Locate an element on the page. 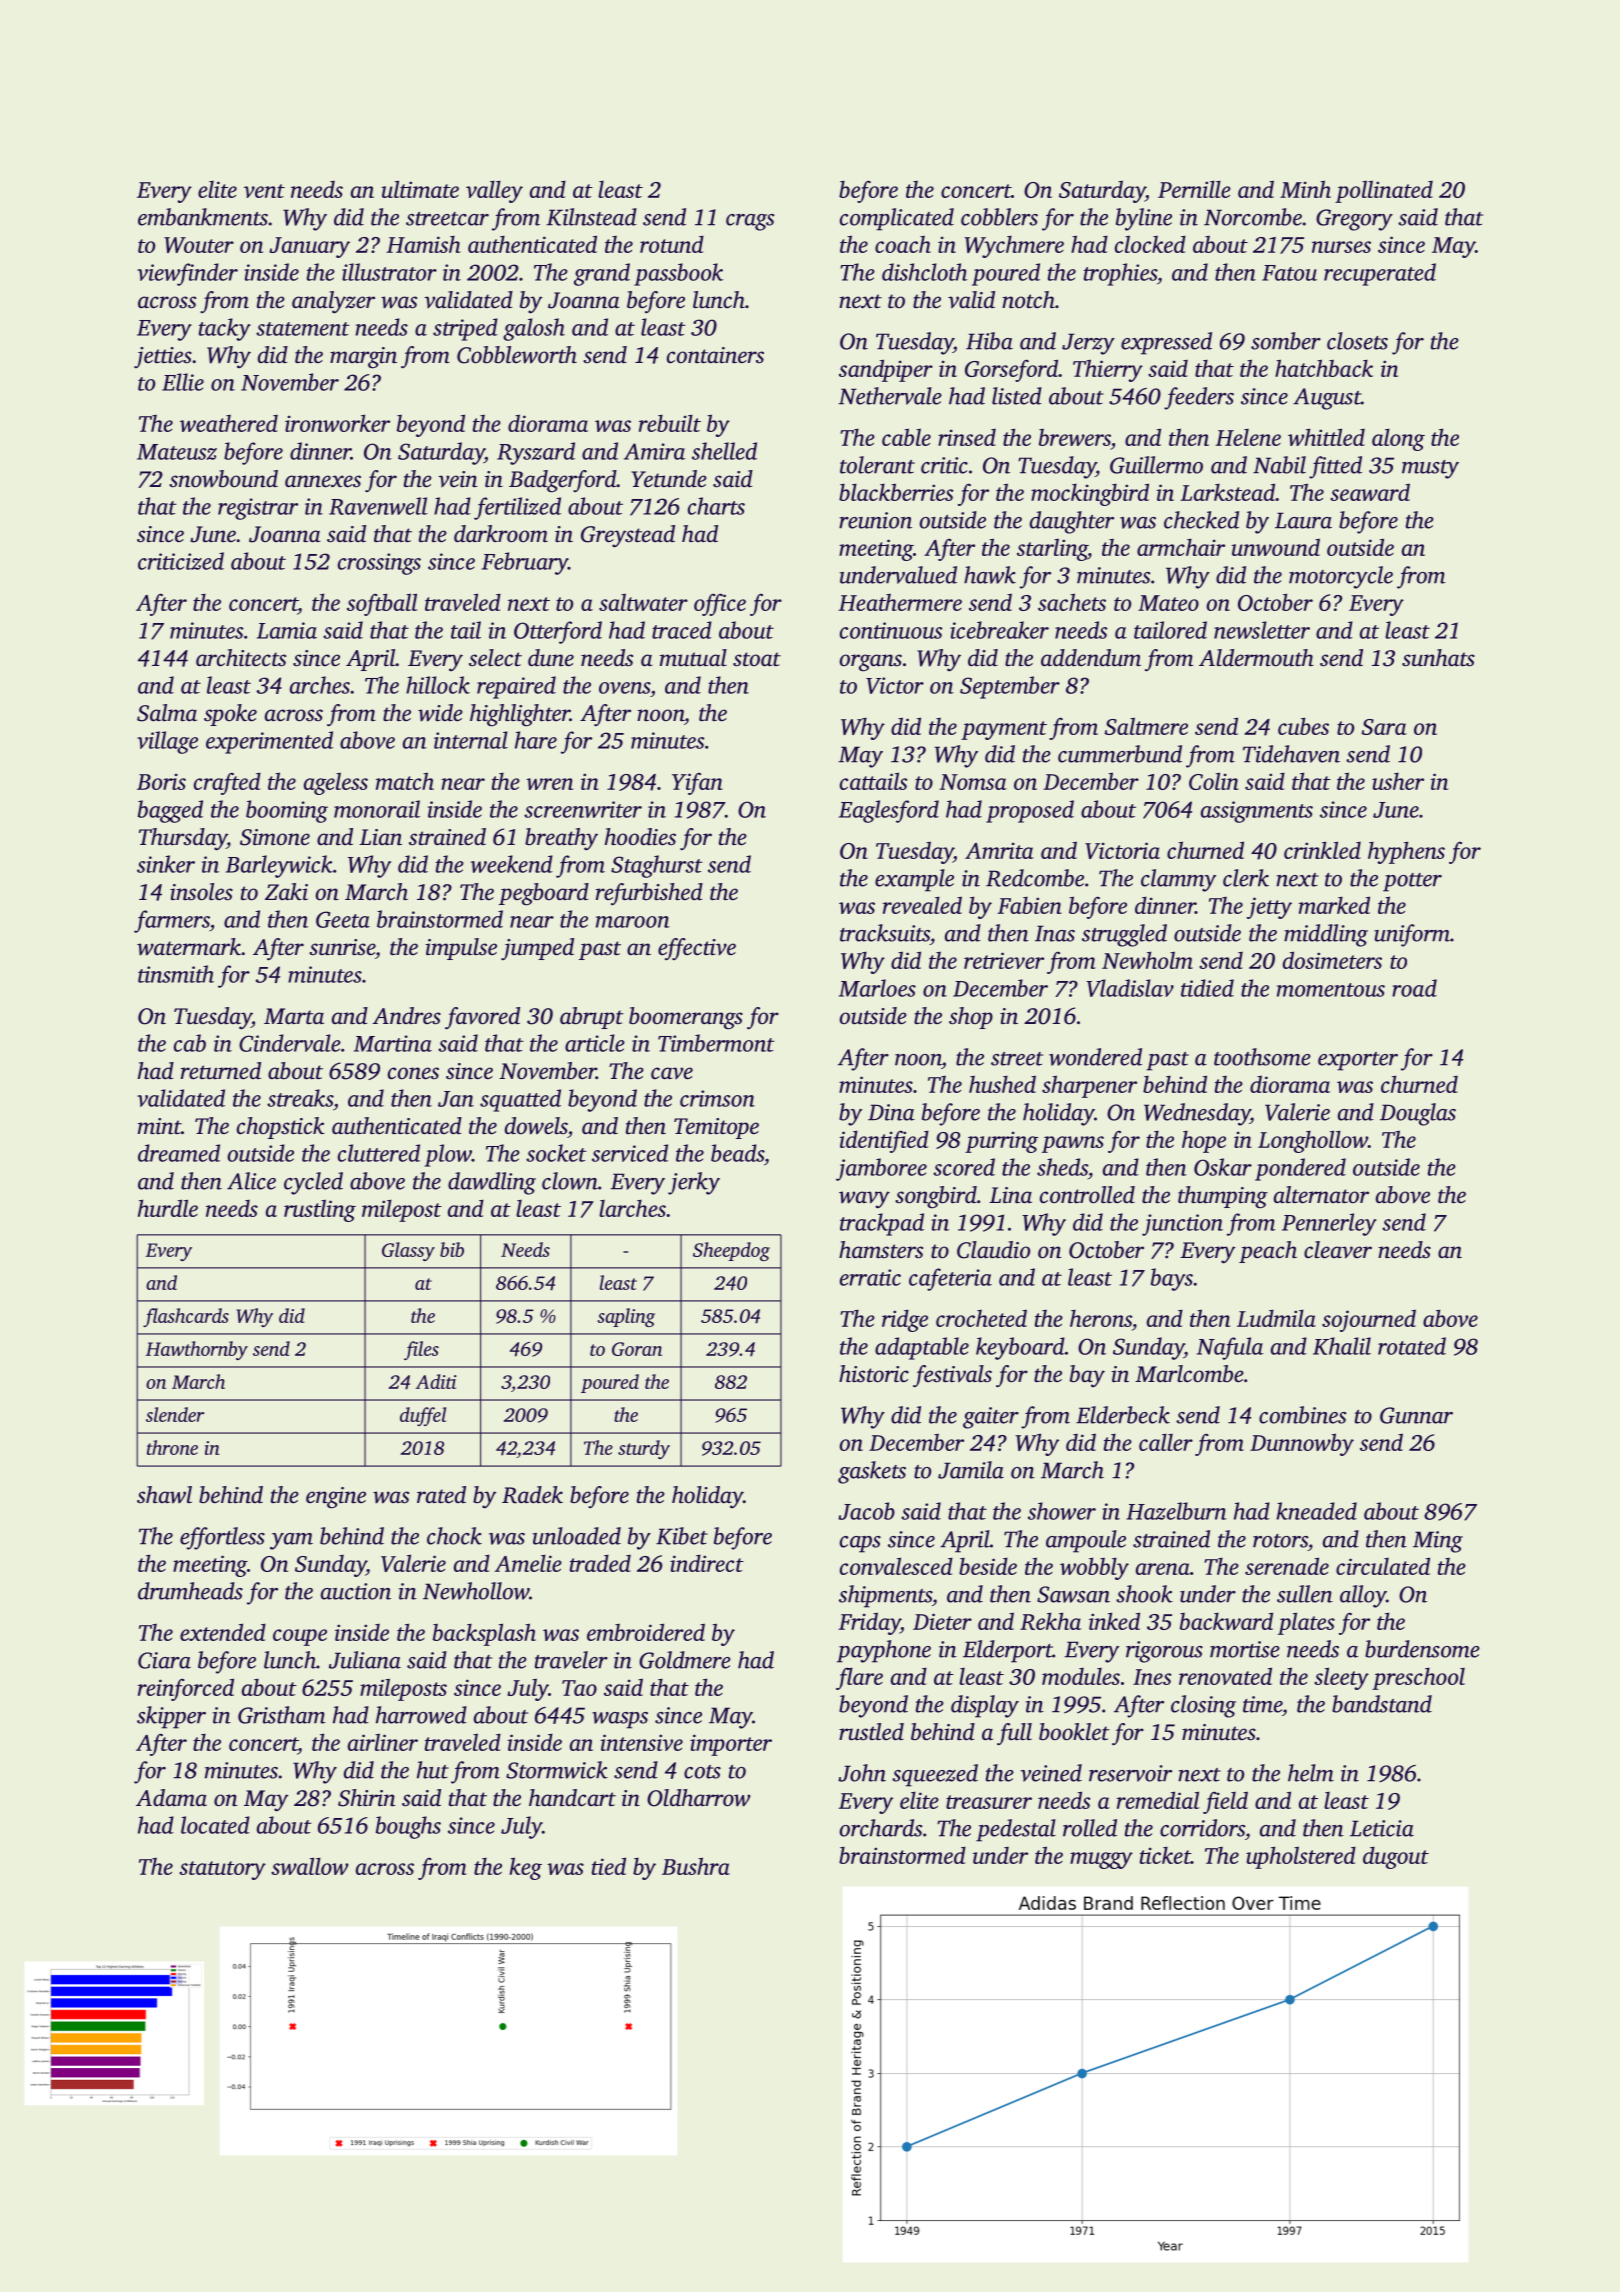 This document has height=2292, width=1620. margin is located at coordinates (363, 358).
